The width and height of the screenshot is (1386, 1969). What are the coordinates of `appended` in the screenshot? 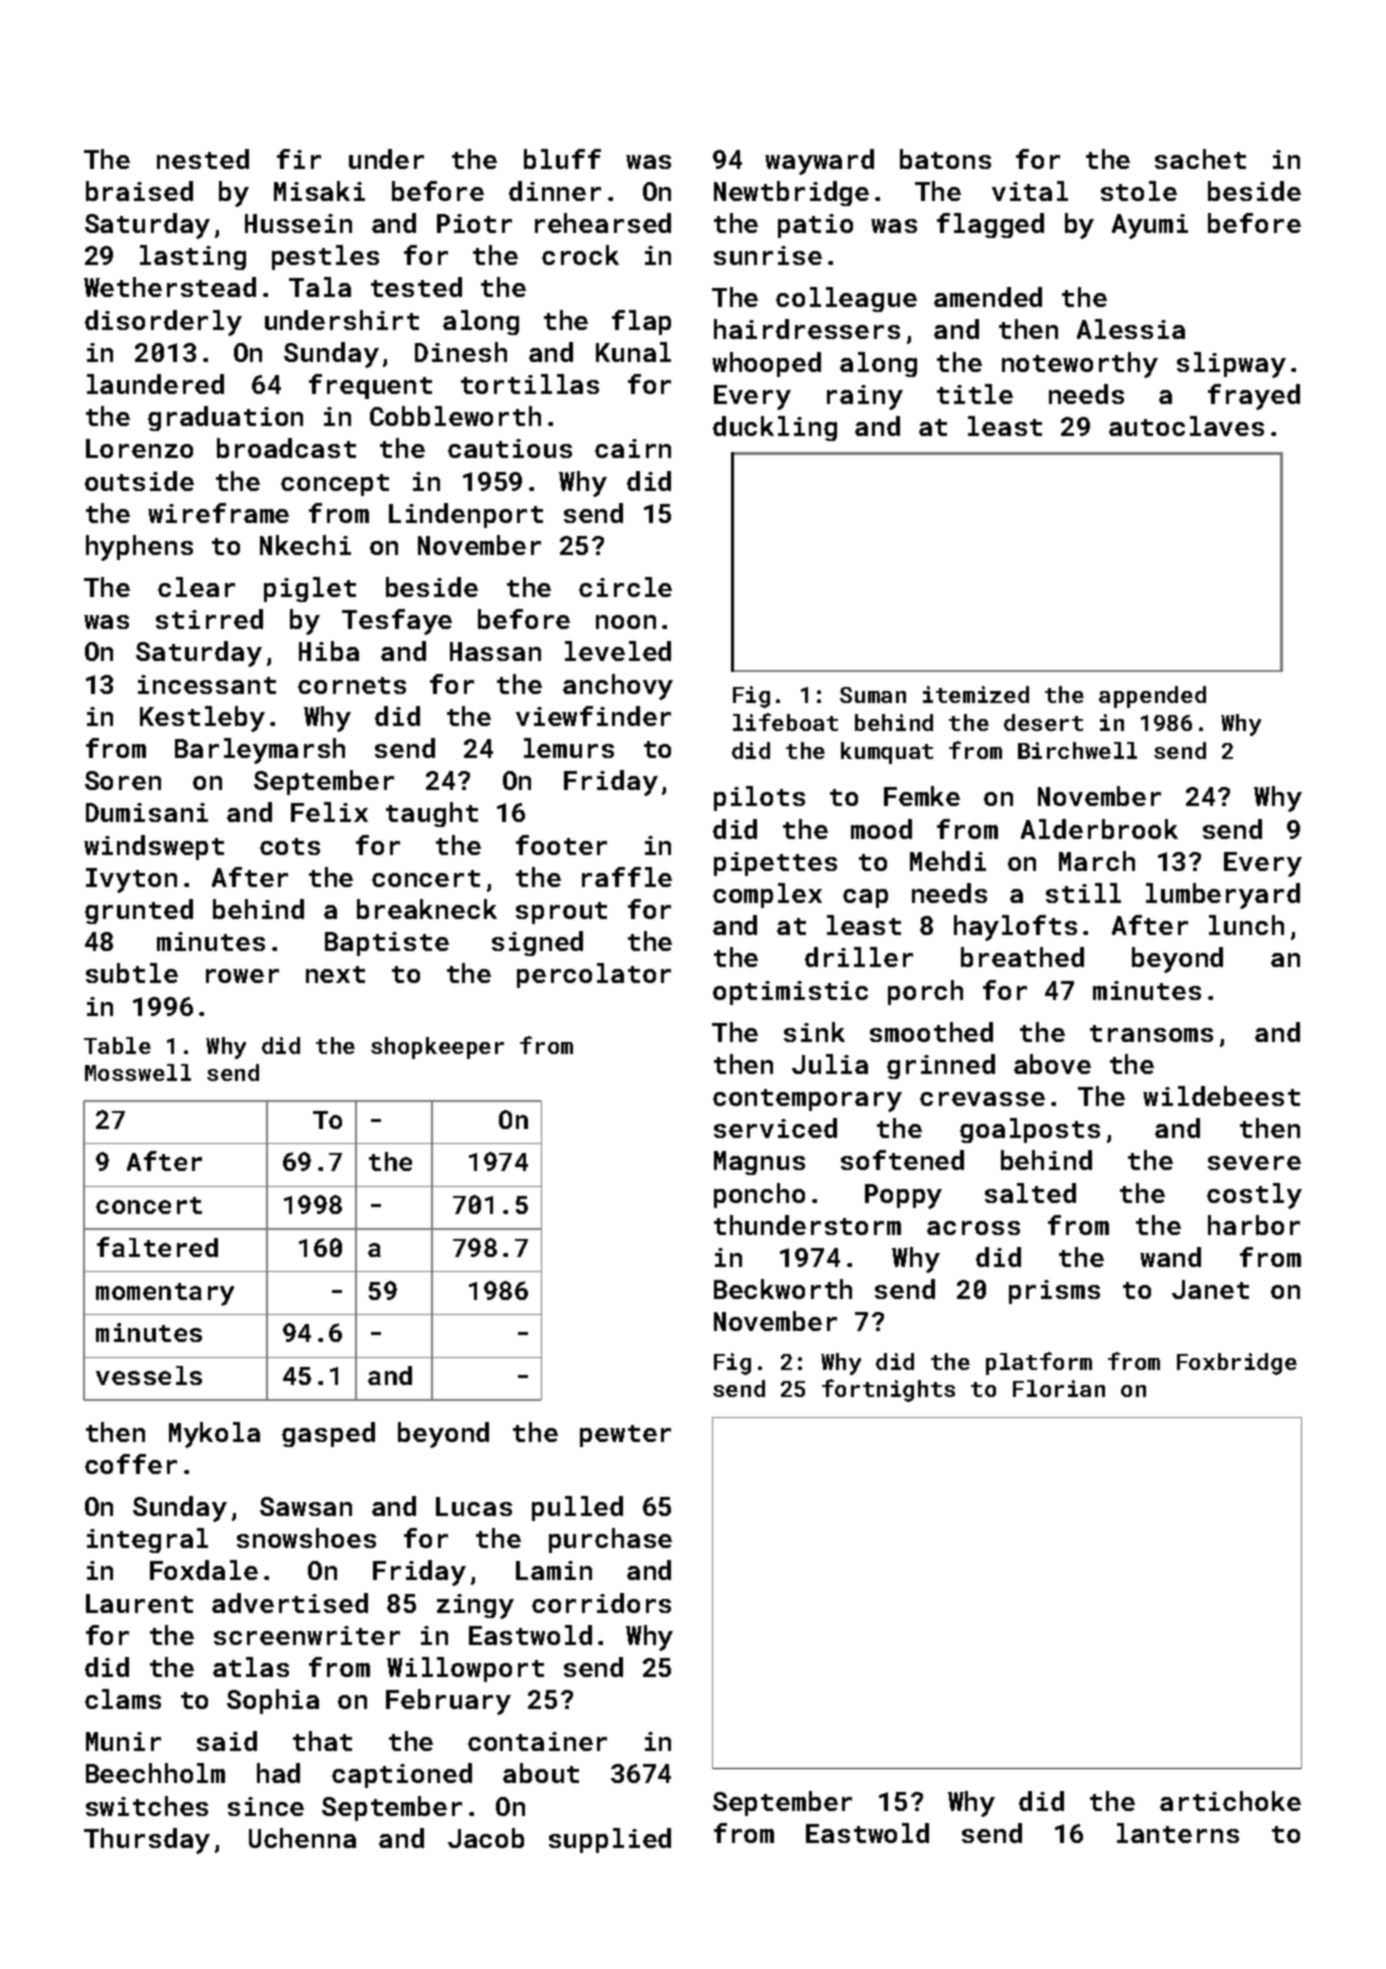 It's located at (1152, 697).
